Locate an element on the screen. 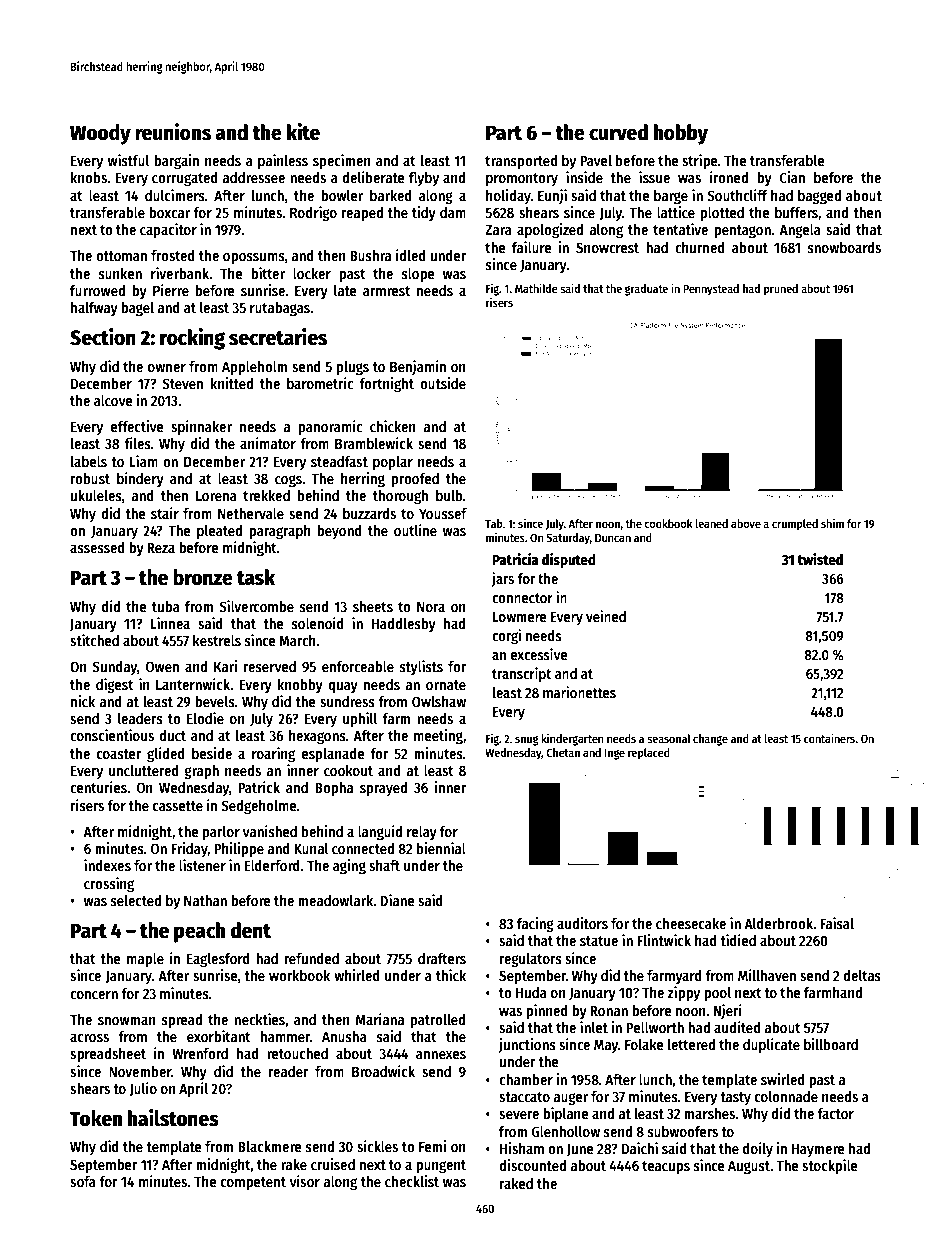 Image resolution: width=952 pixels, height=1233 pixels. Token is located at coordinates (96, 1118).
